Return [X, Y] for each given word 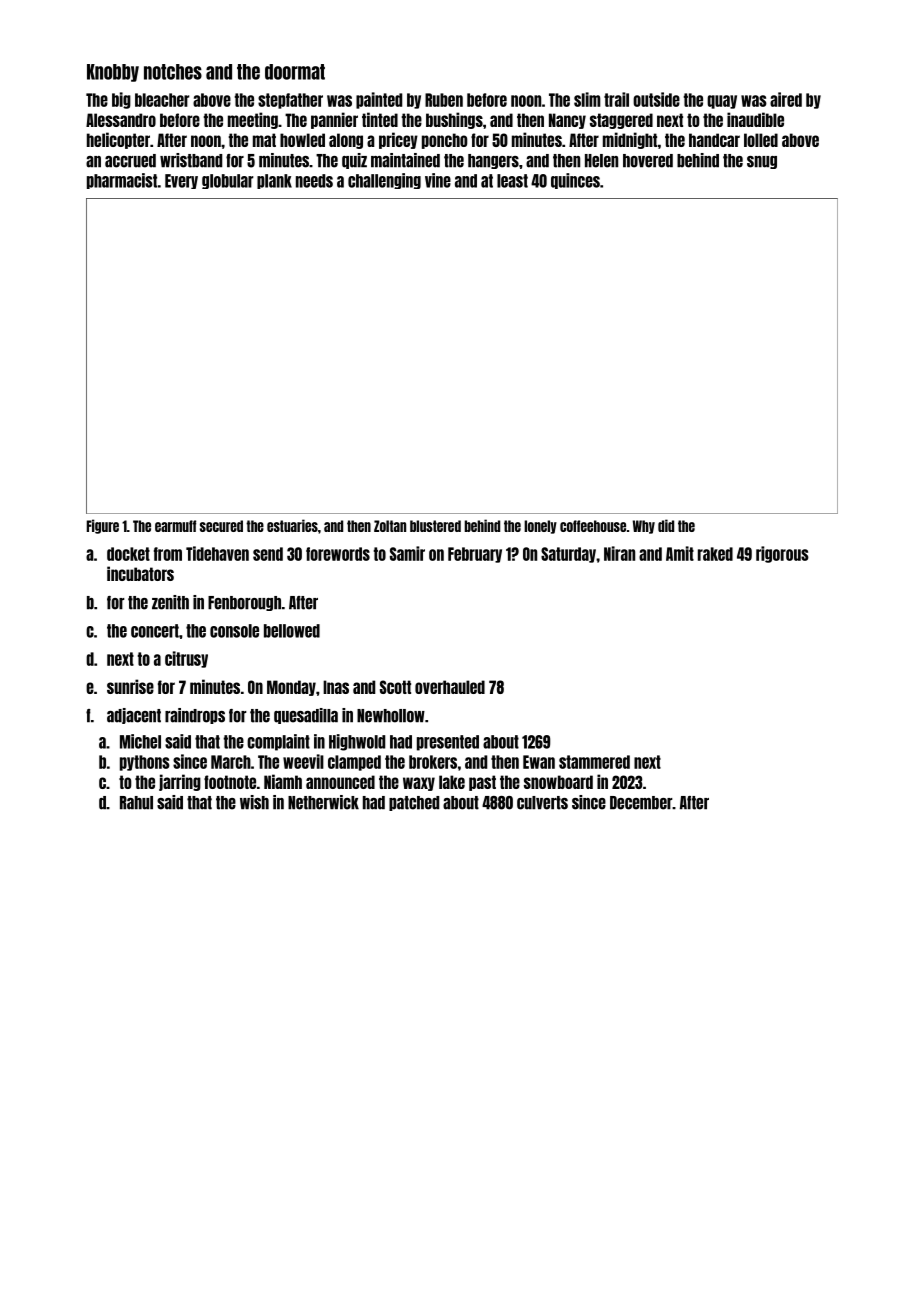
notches [173, 72]
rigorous [782, 554]
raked [715, 554]
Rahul [136, 803]
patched [414, 803]
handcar [714, 140]
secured [221, 526]
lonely [540, 527]
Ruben [444, 100]
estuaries [292, 525]
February [475, 555]
